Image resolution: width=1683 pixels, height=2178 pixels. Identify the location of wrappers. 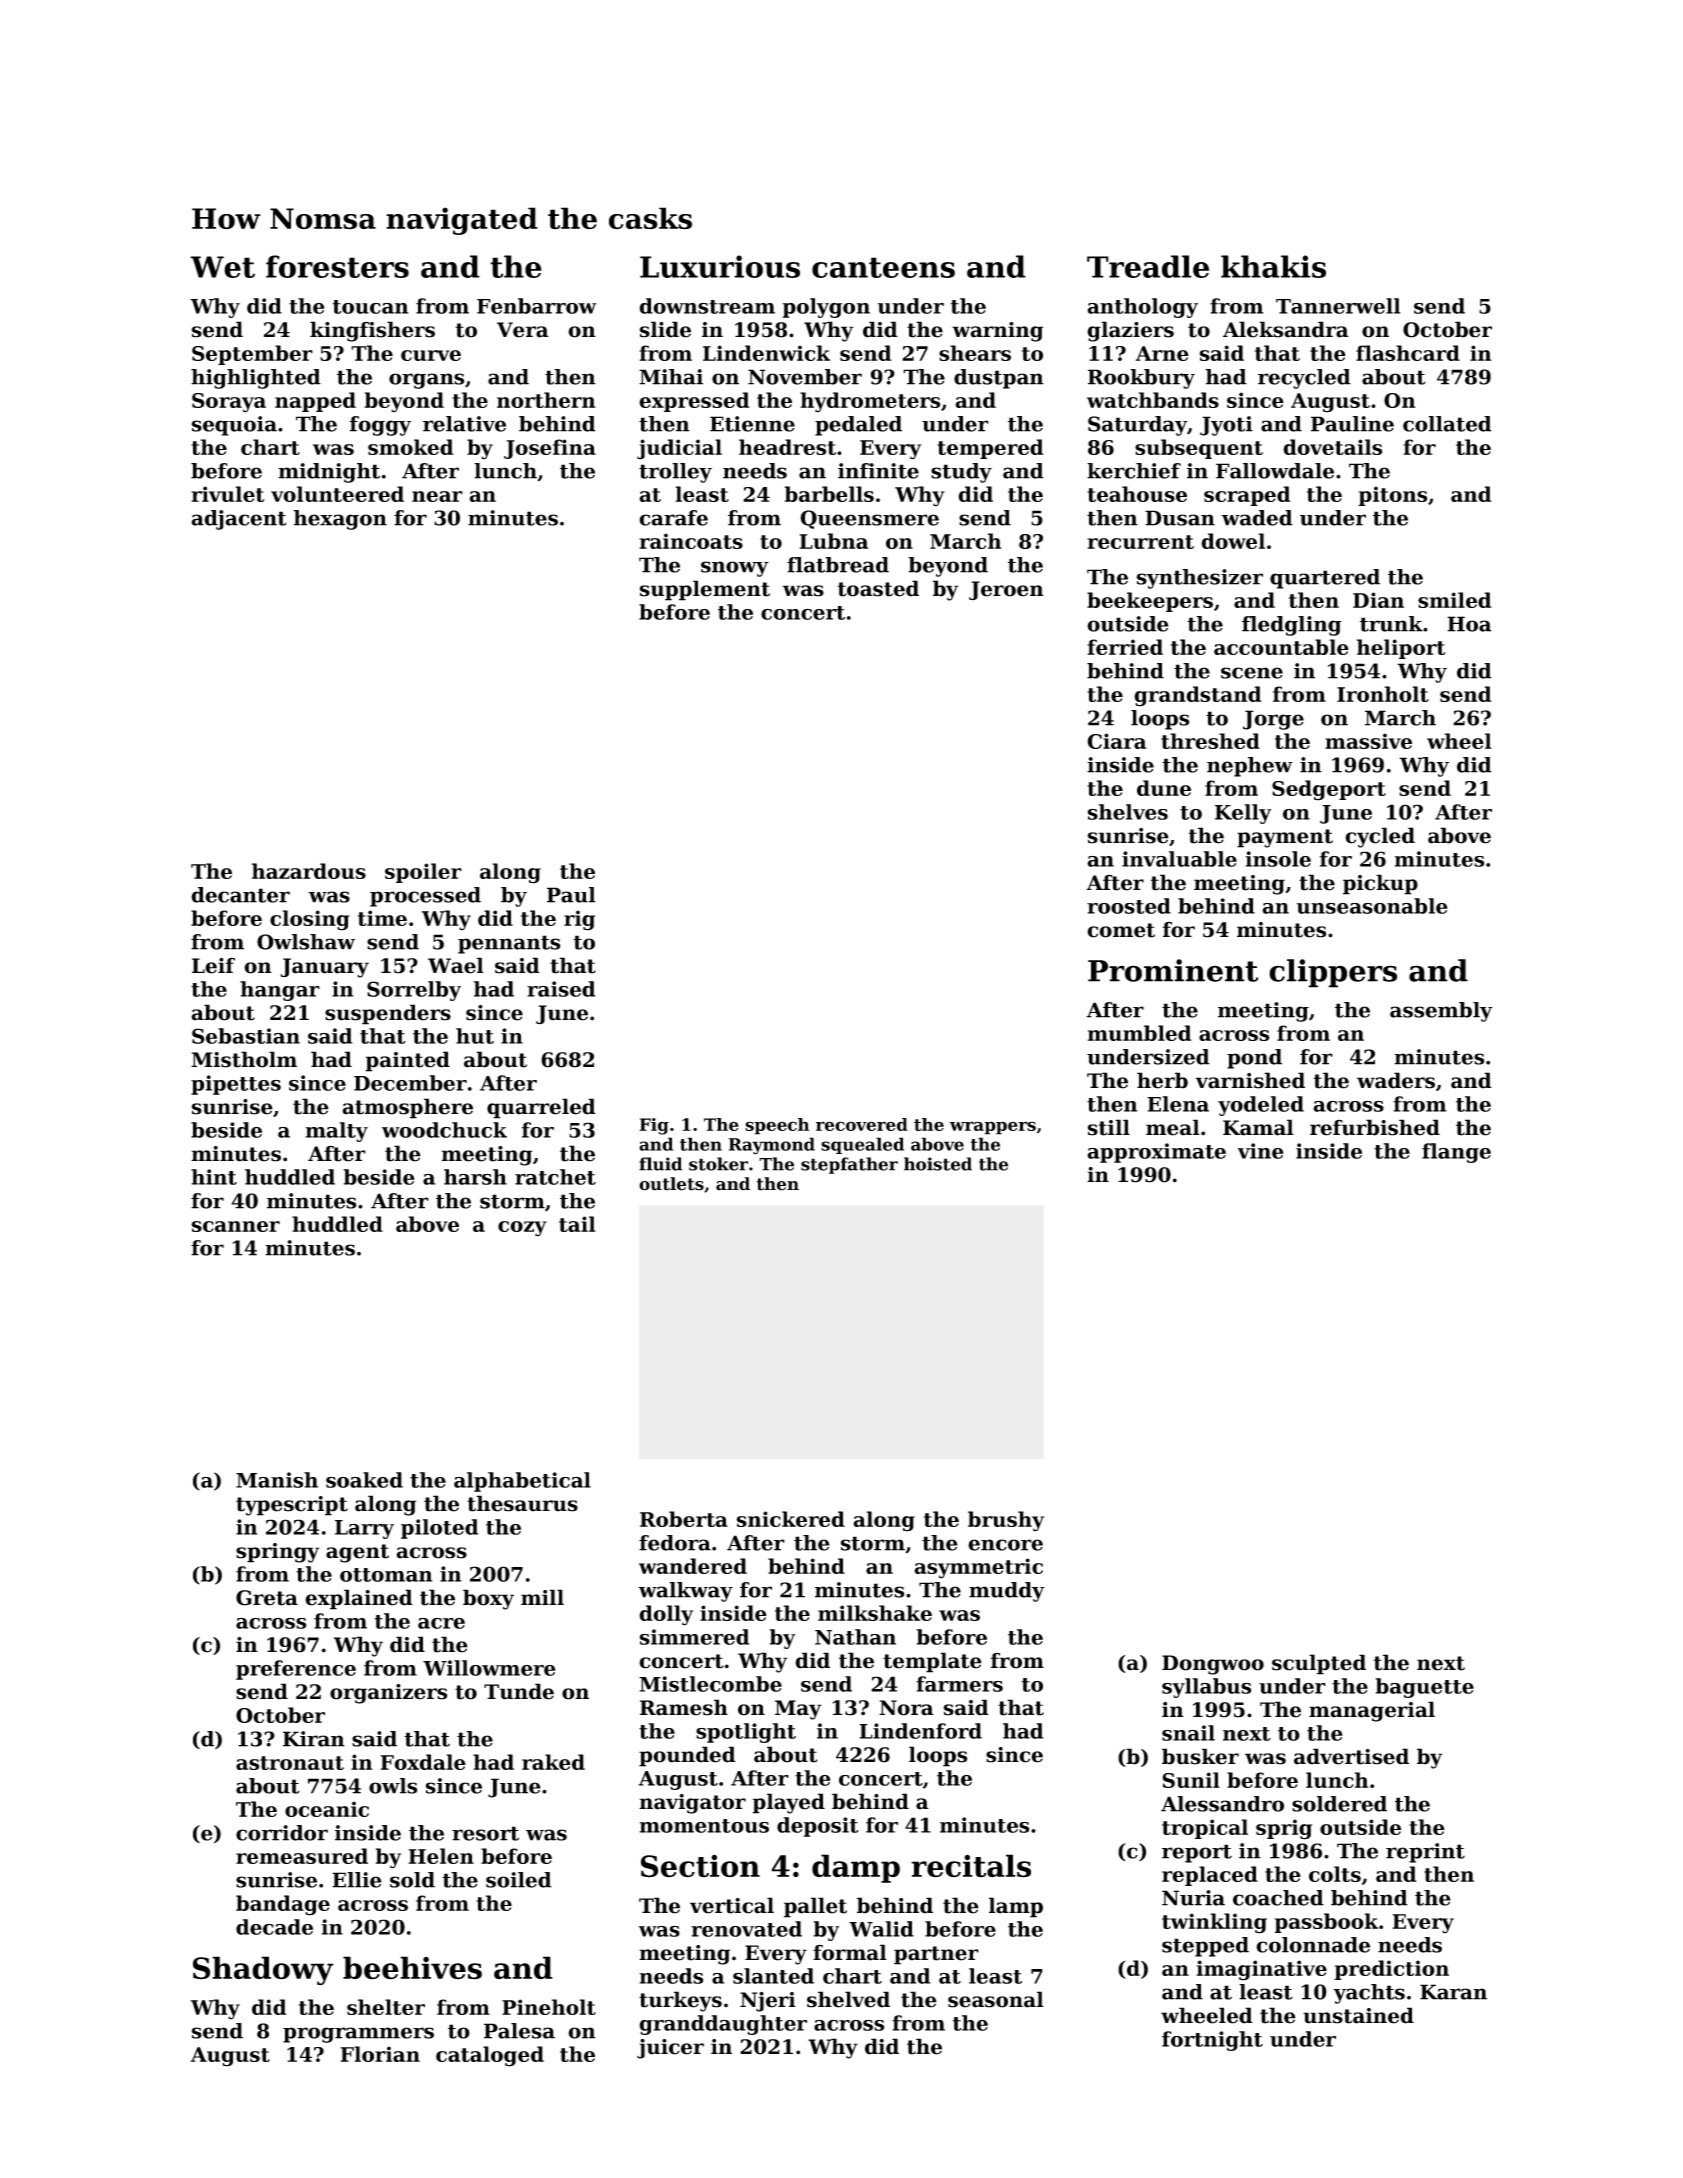
(992, 1128).
